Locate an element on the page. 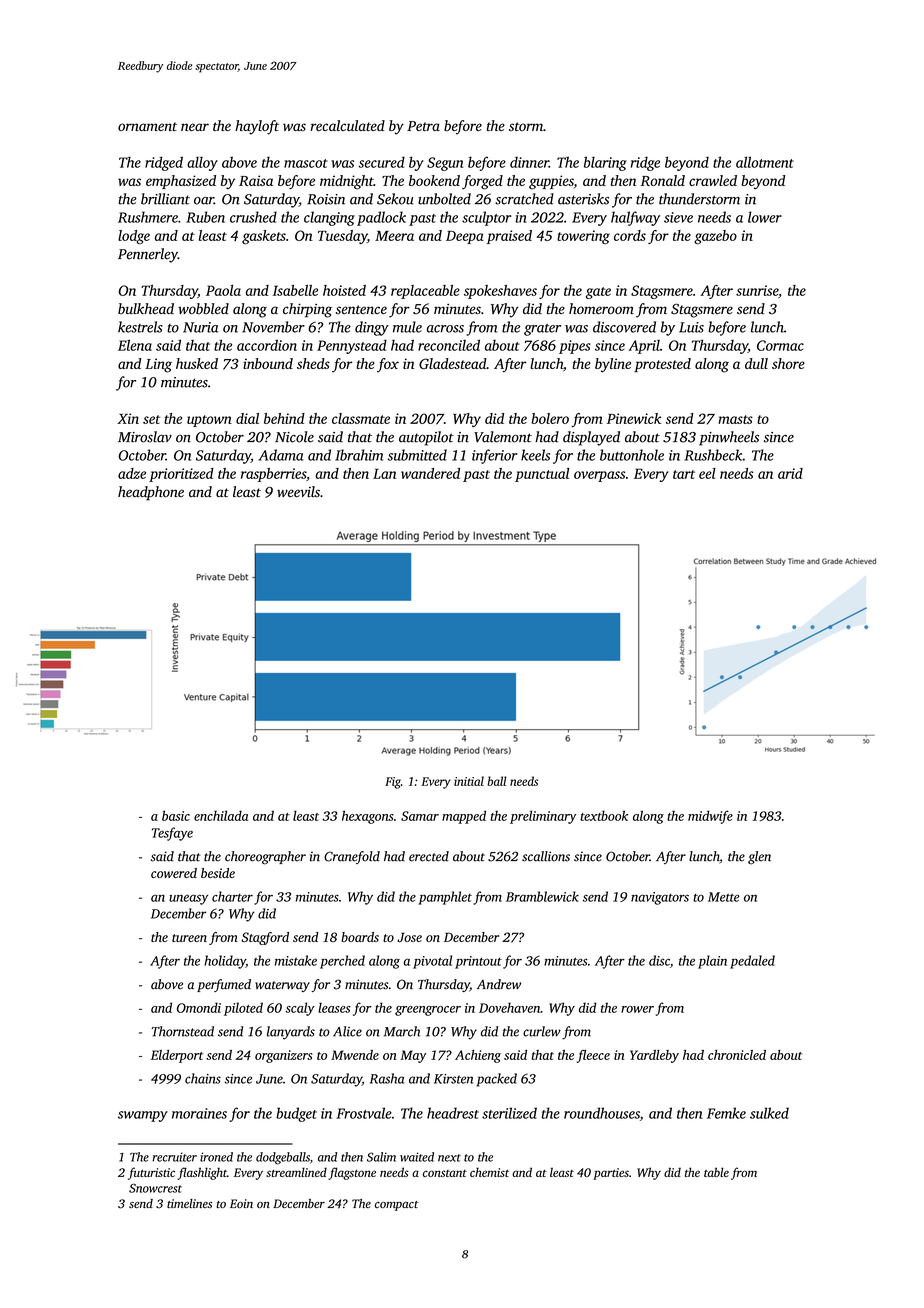 This document has height=1308, width=924. kestrels is located at coordinates (140, 327).
